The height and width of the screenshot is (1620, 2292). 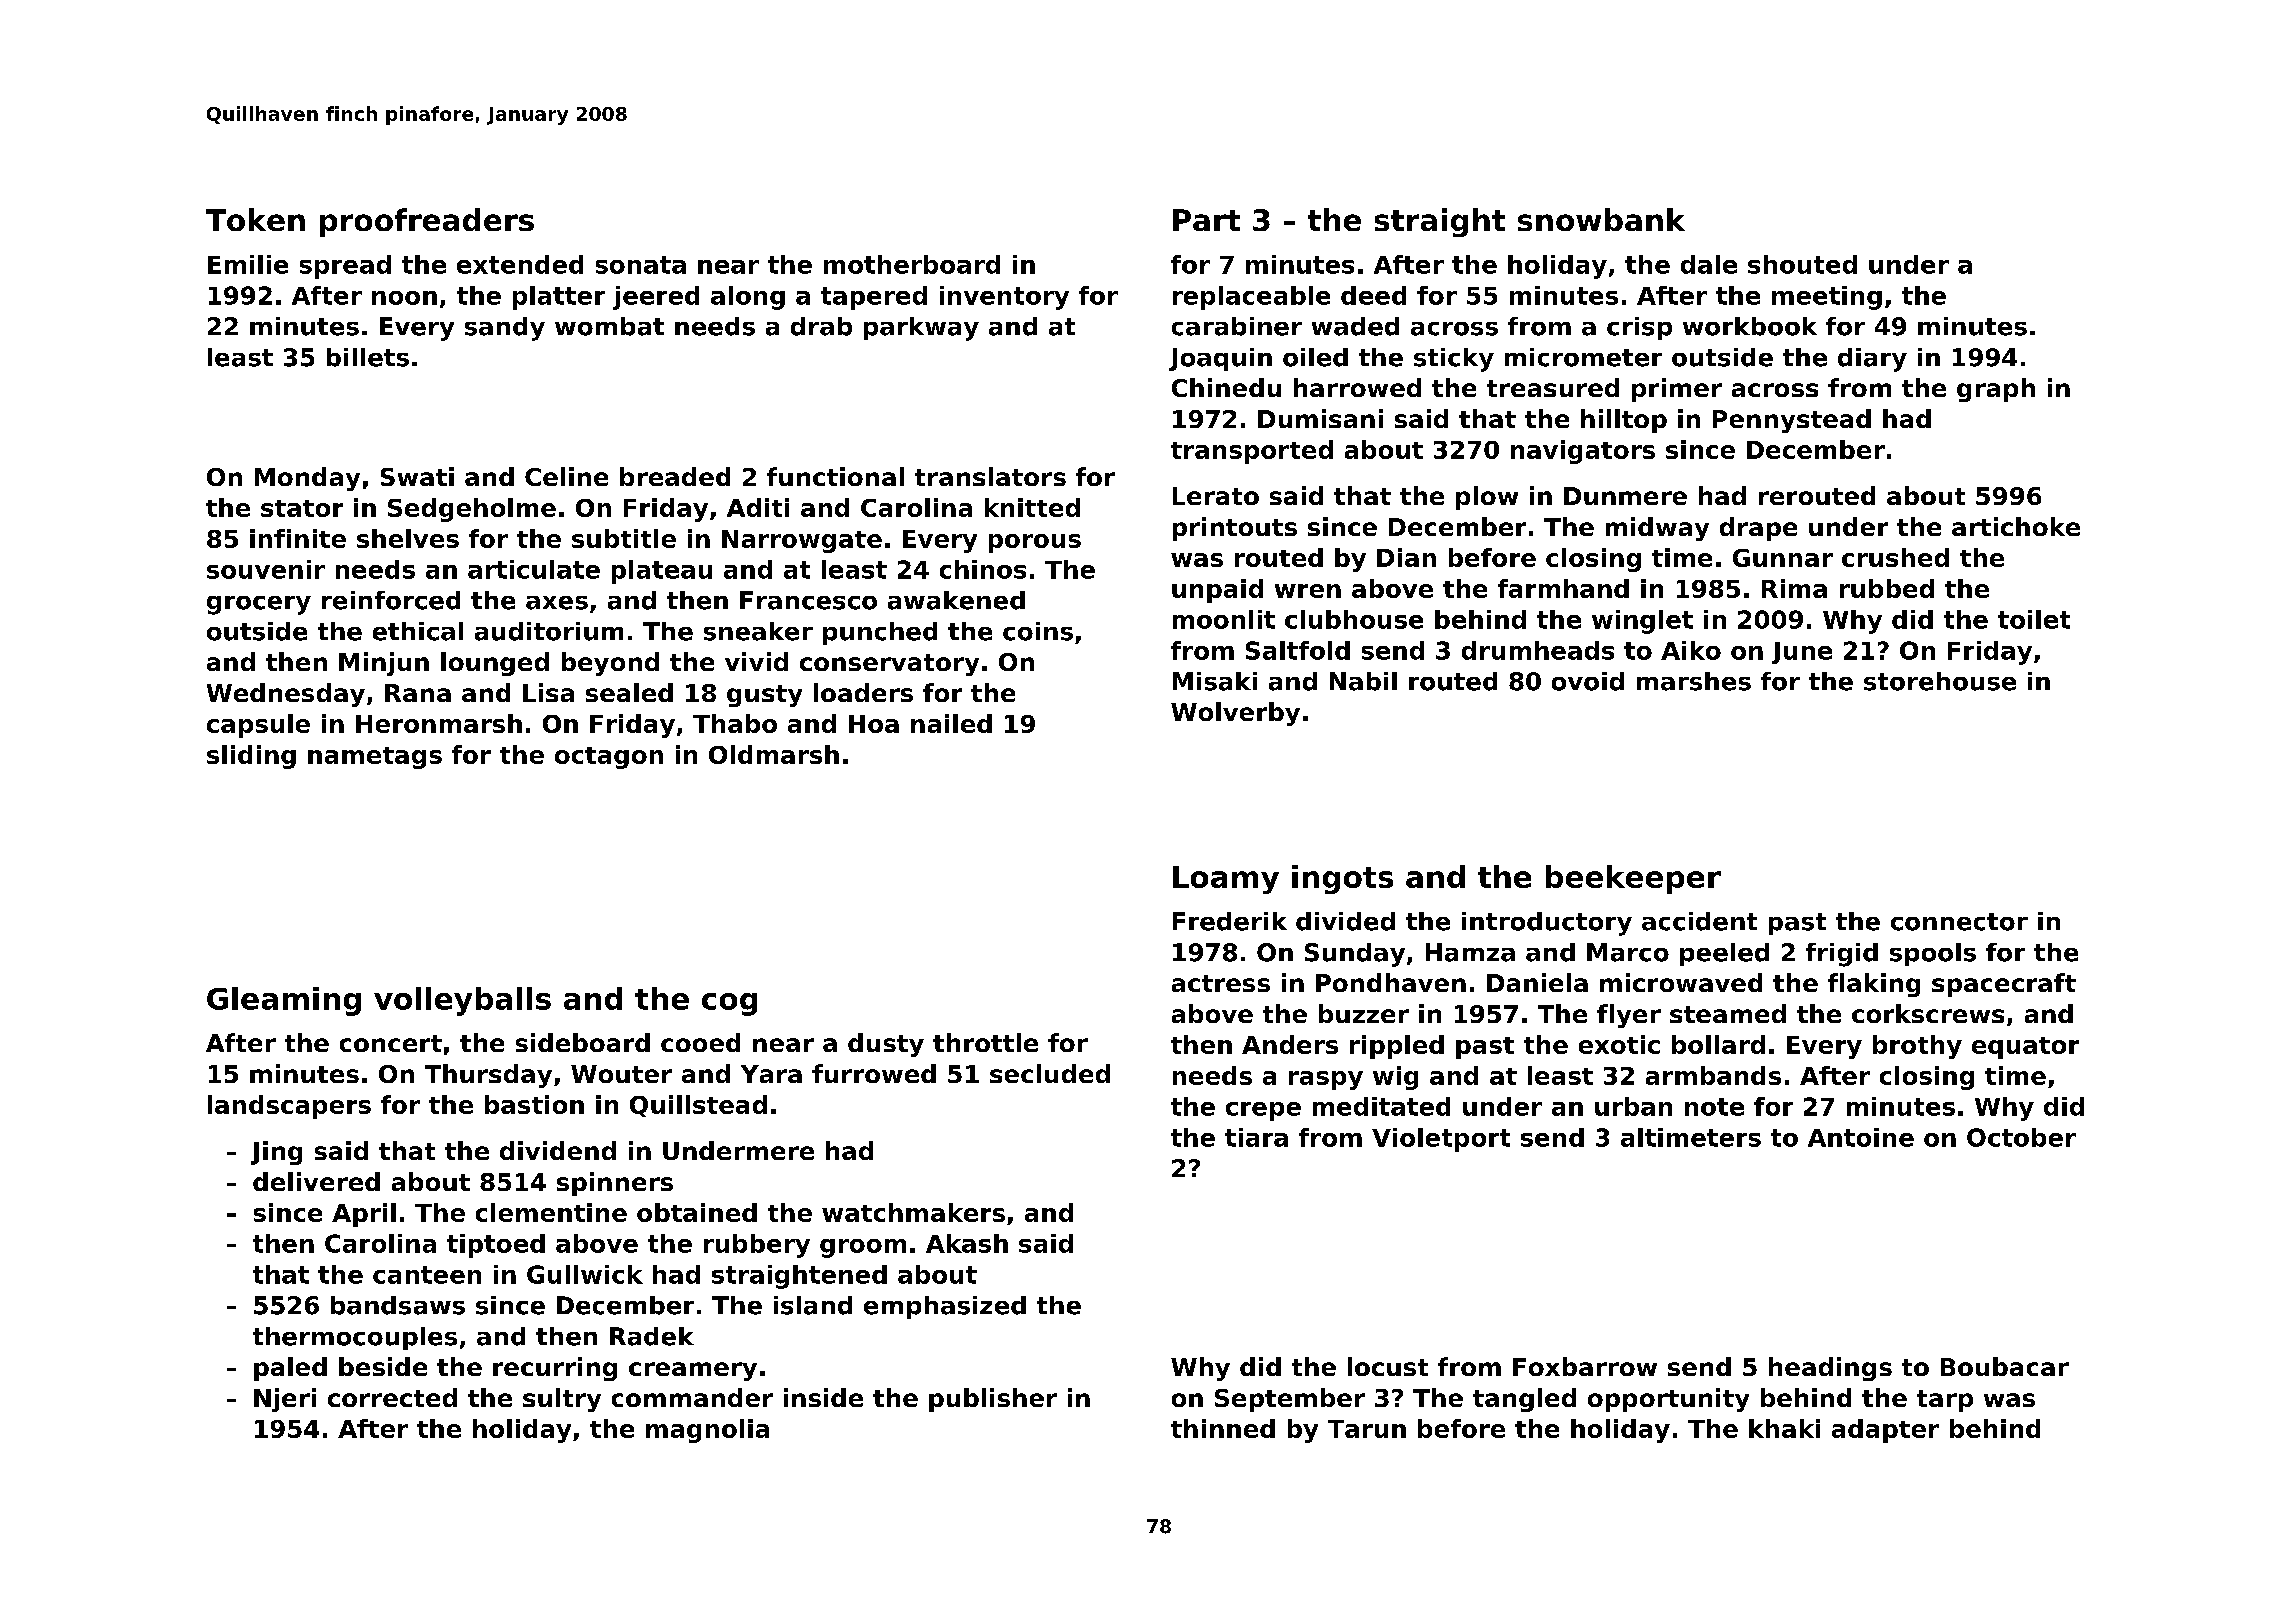 What do you see at coordinates (1223, 1428) in the screenshot?
I see `thinned` at bounding box center [1223, 1428].
